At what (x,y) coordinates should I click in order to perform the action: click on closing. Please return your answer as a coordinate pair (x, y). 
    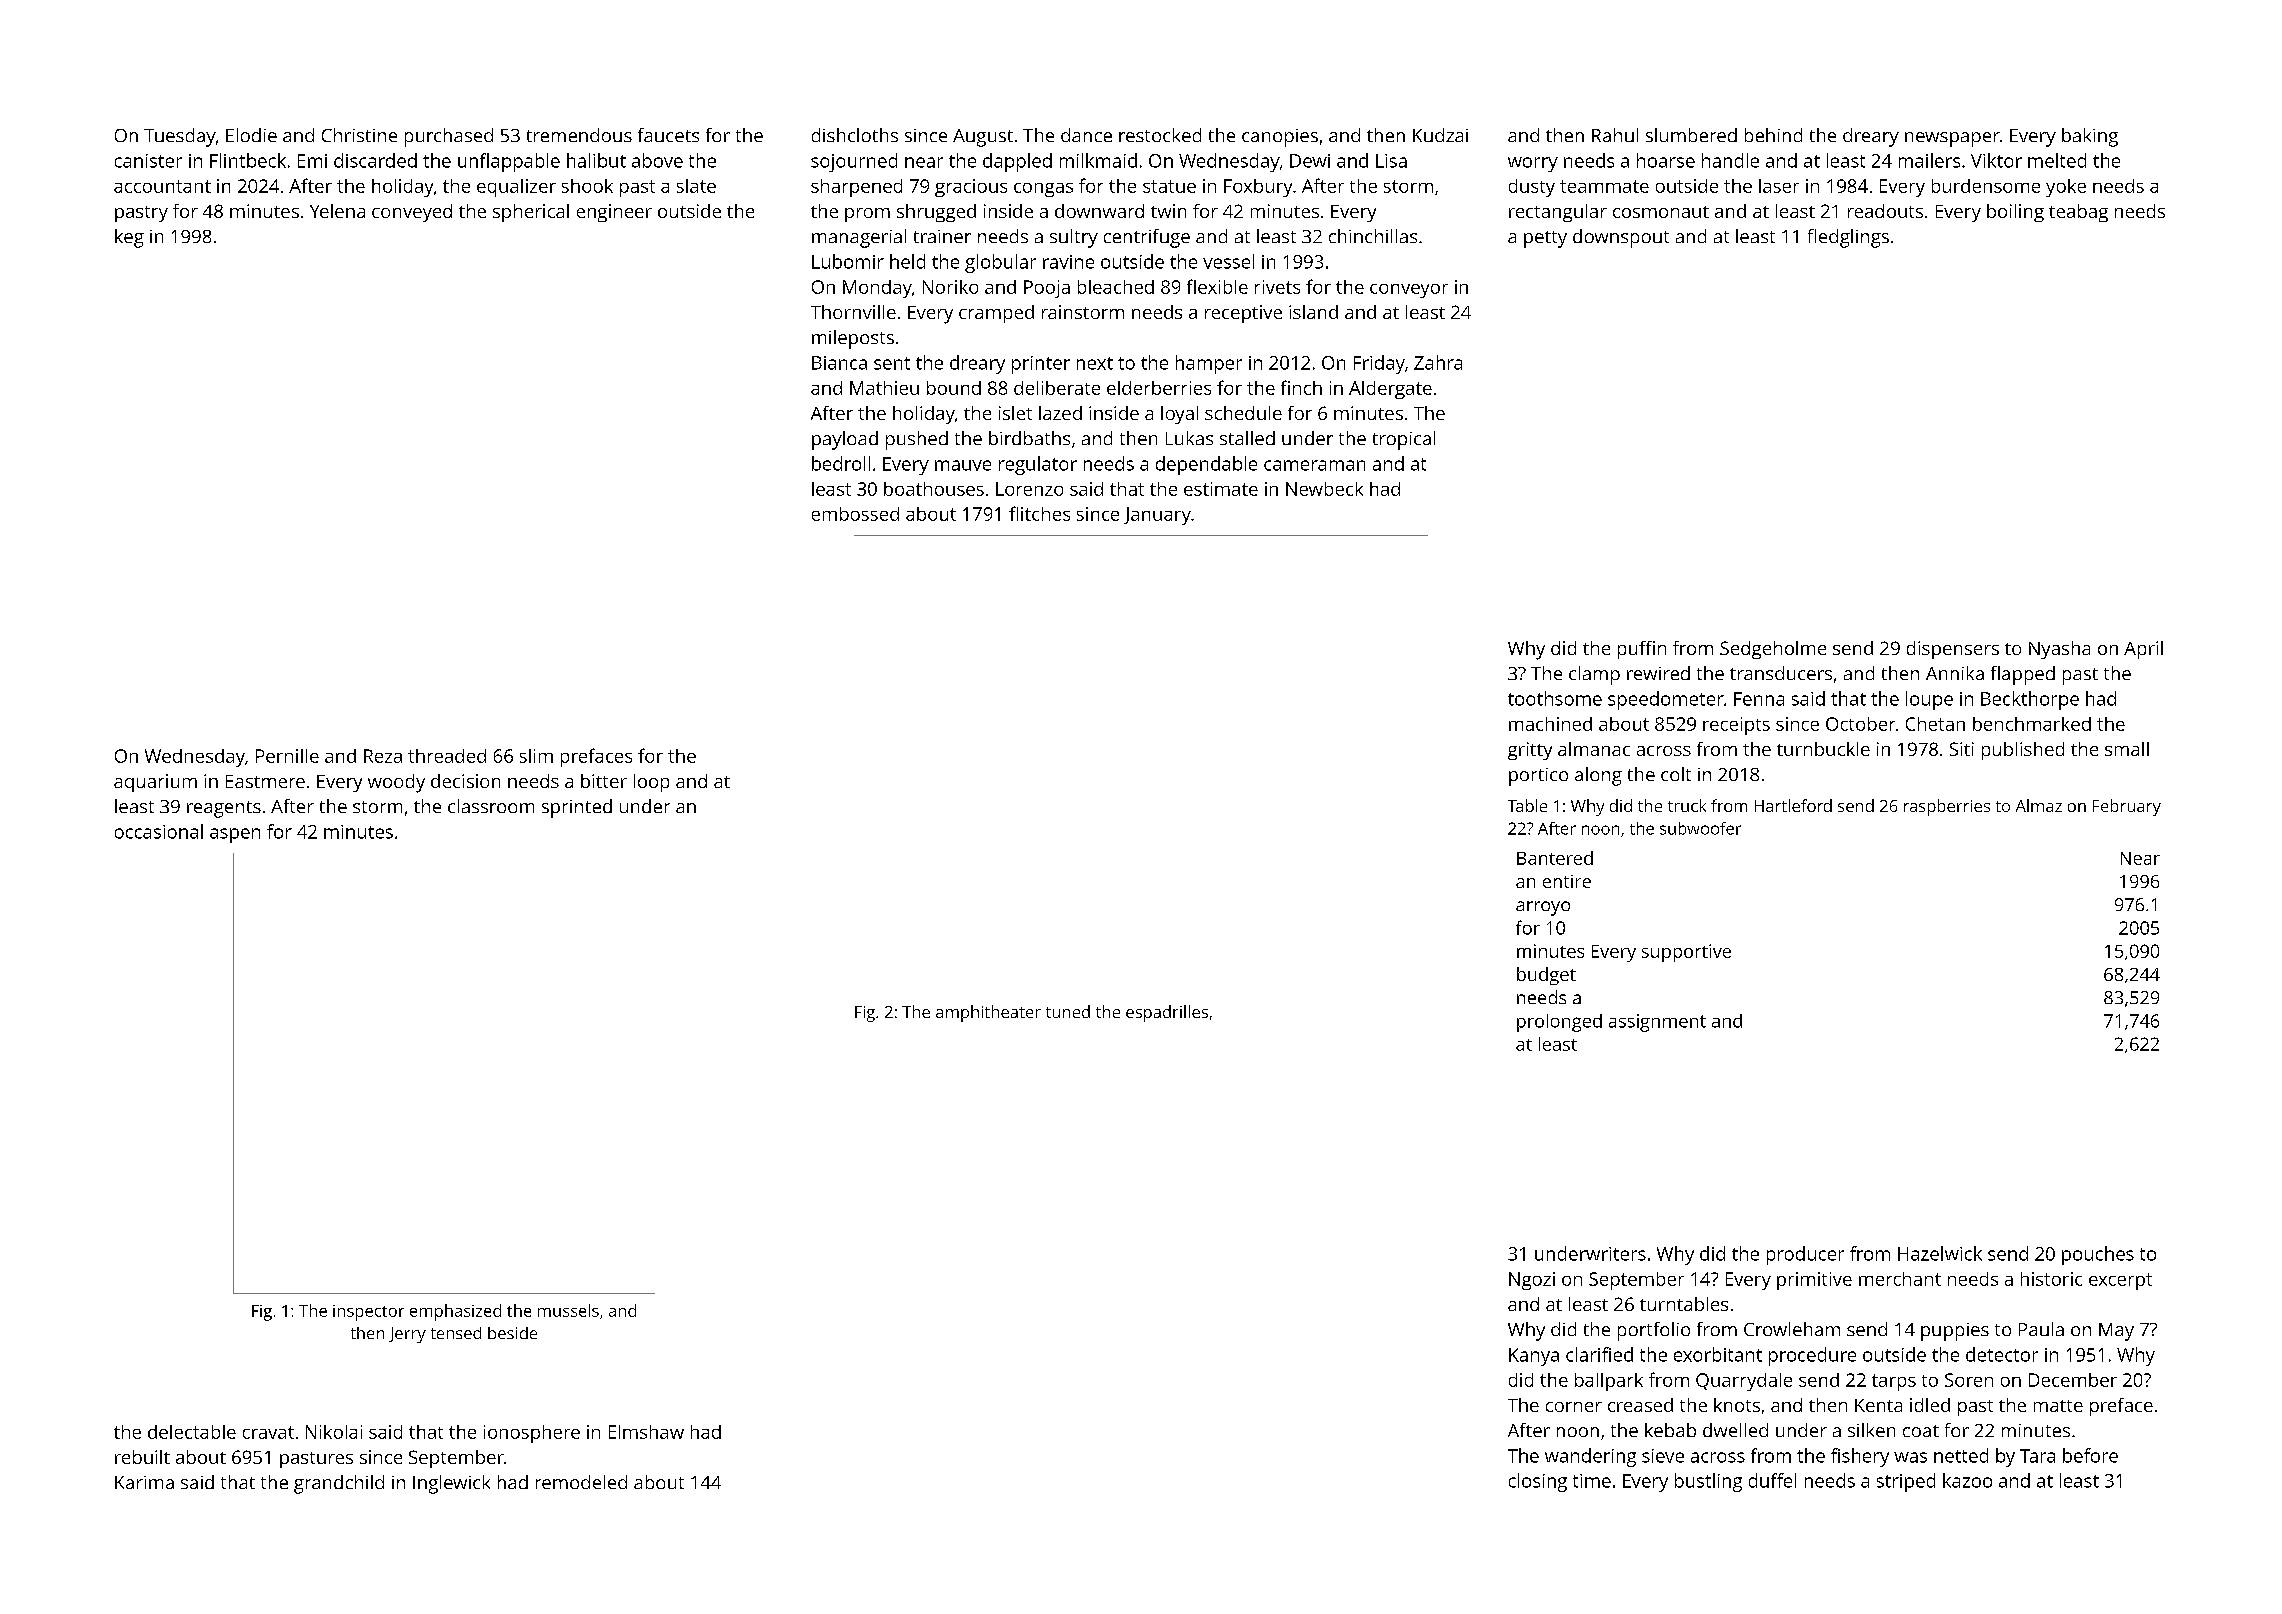
    Looking at the image, I should click on (1538, 1482).
